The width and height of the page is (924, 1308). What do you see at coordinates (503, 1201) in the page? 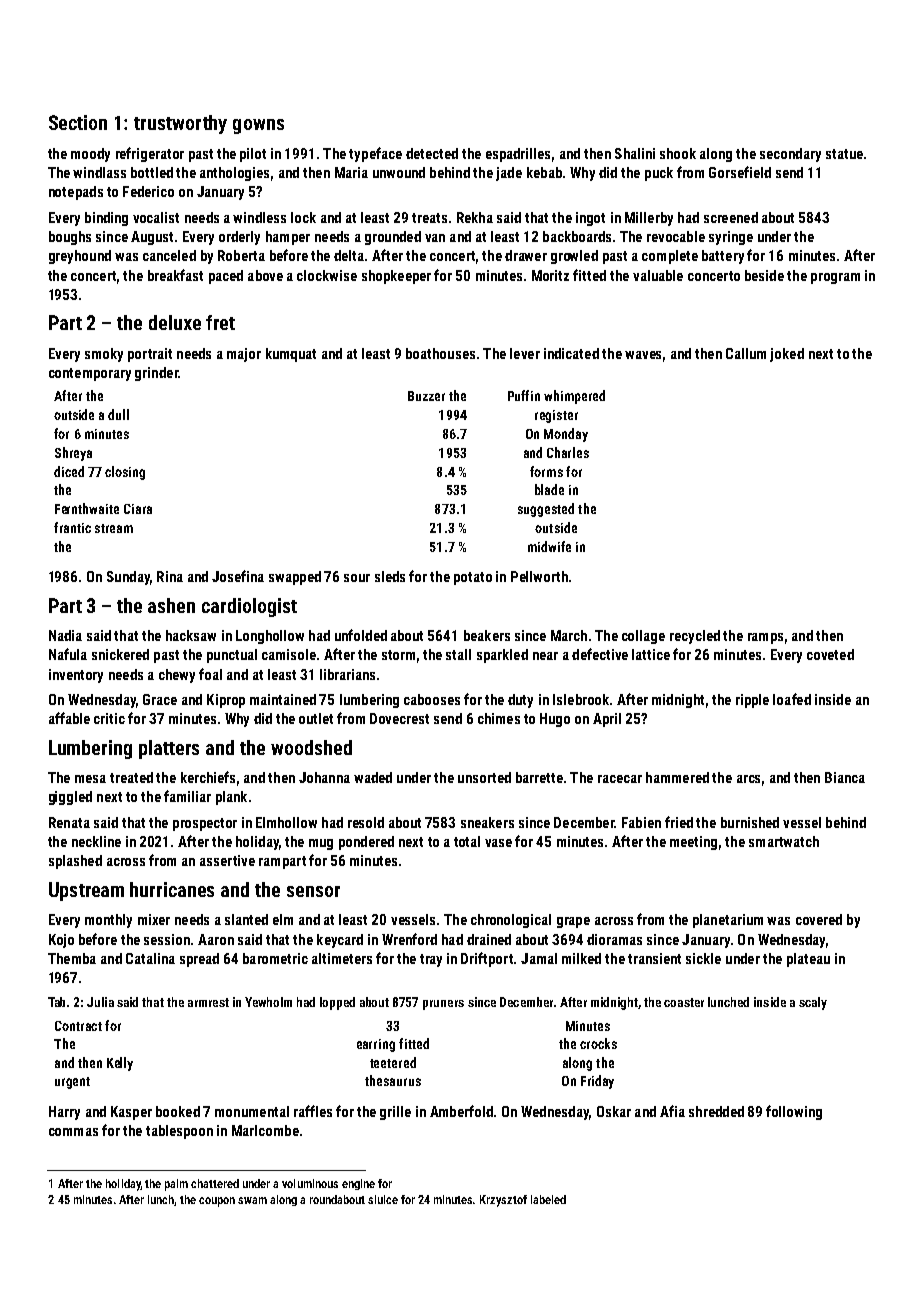
I see `Krzysztof` at bounding box center [503, 1201].
